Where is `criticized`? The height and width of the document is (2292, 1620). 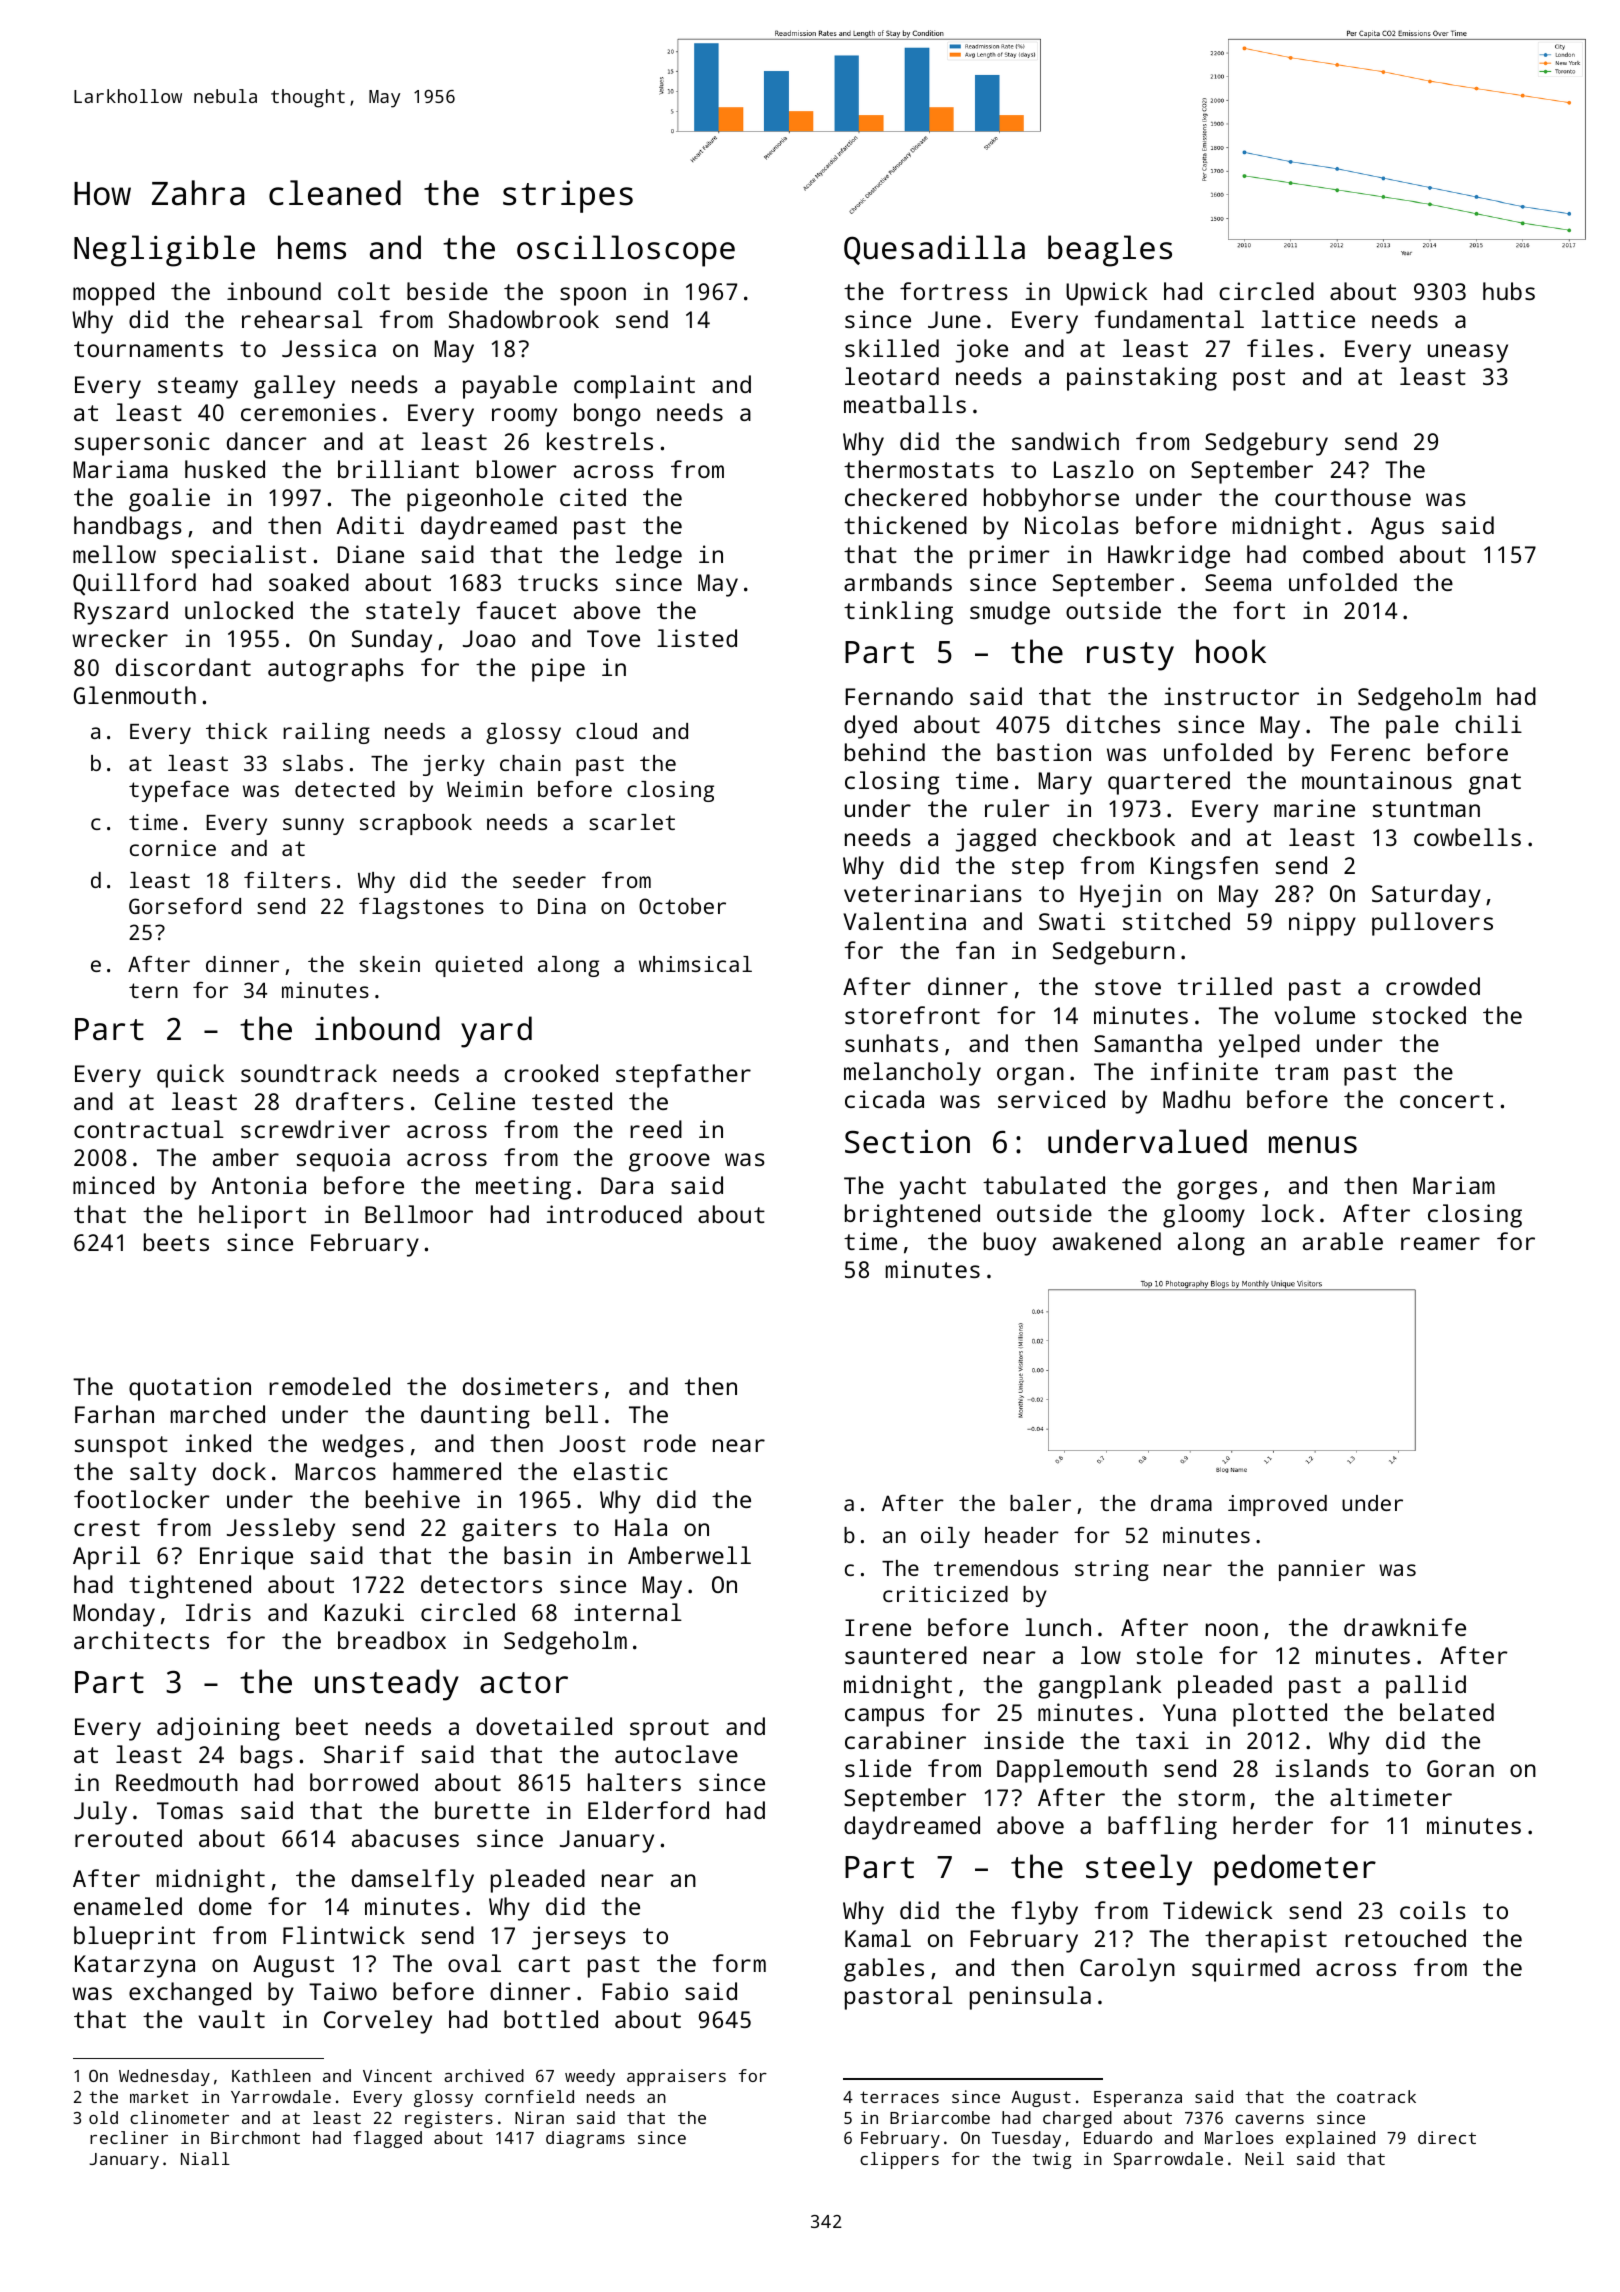 criticized is located at coordinates (945, 1594).
